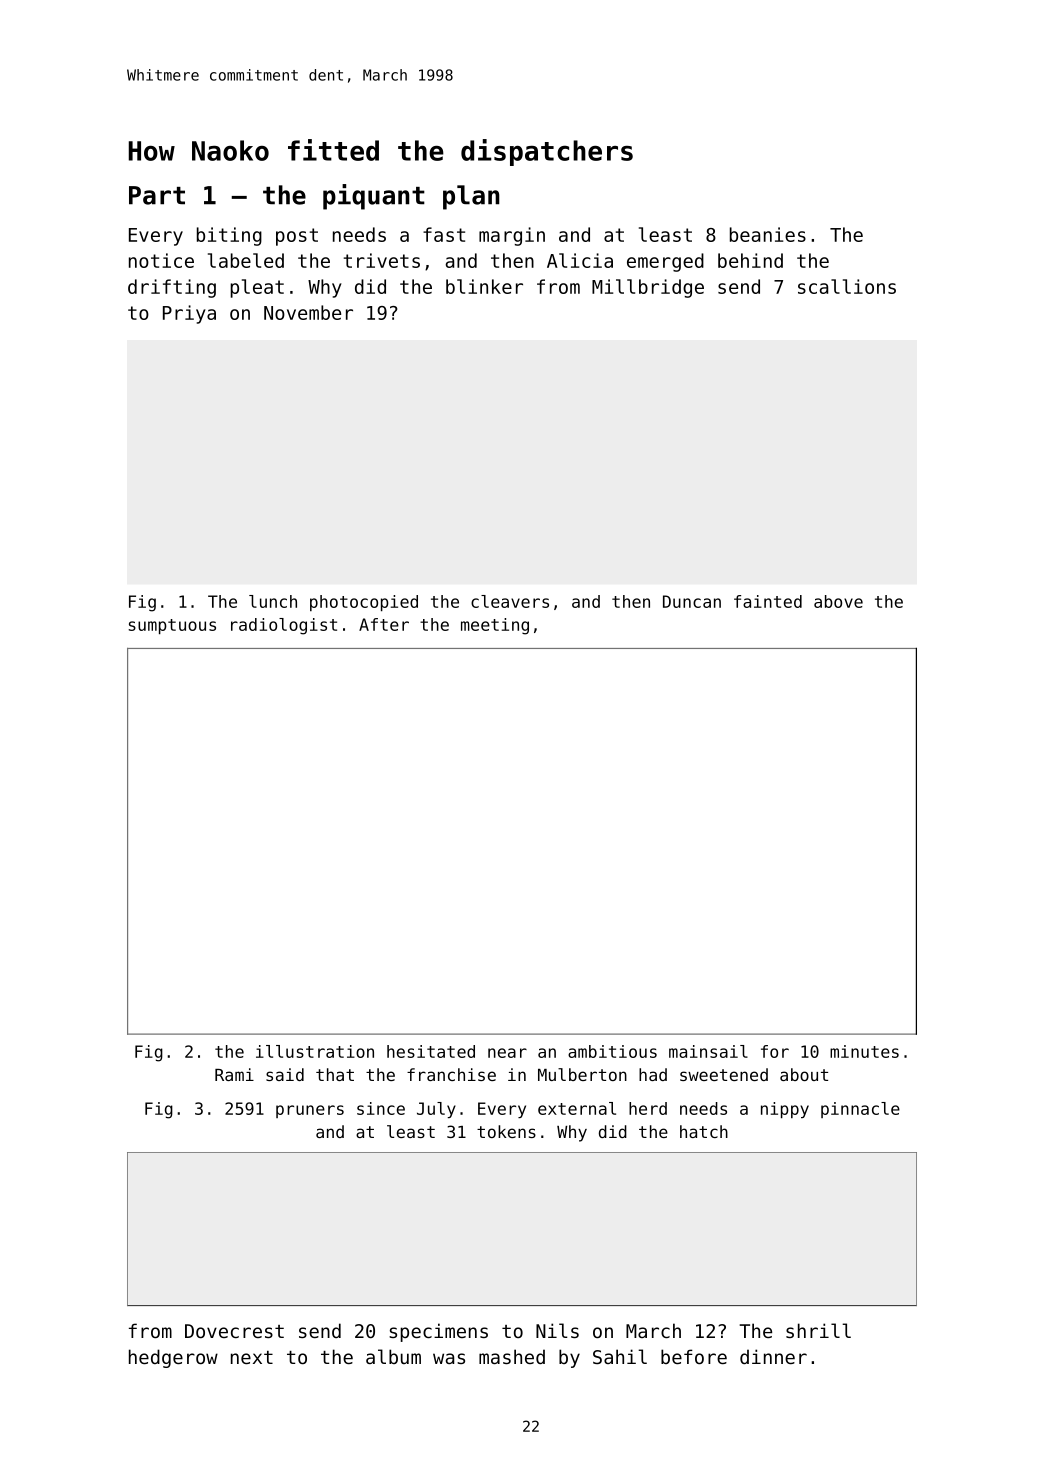  I want to click on Part, so click(157, 195).
